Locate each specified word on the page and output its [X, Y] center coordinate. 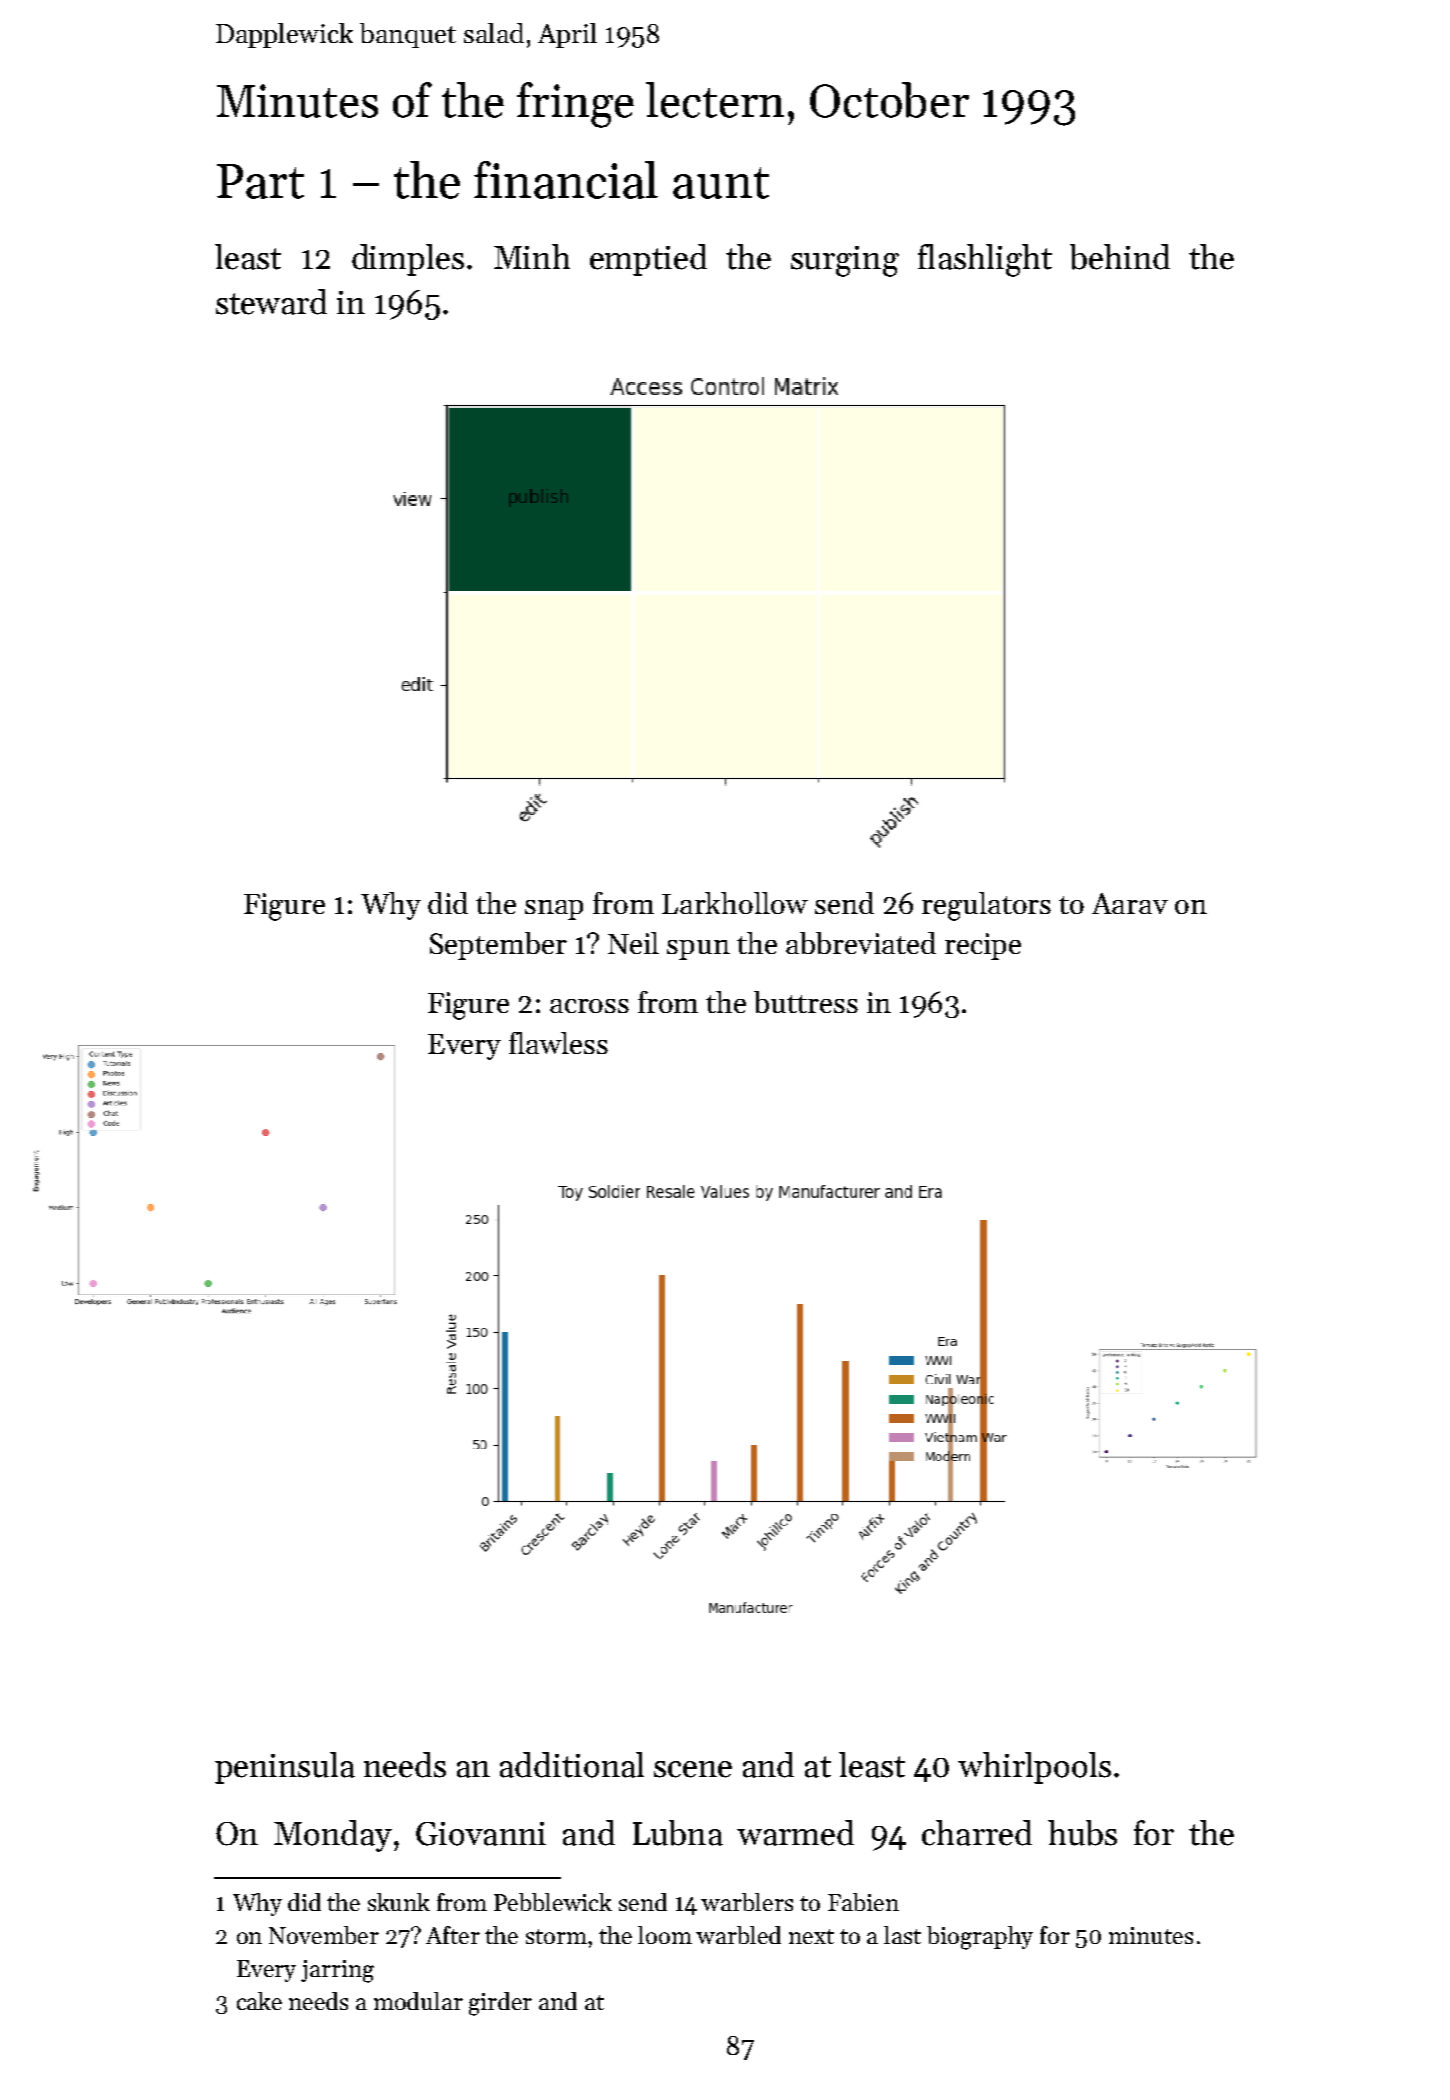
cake [259, 2001]
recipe [983, 946]
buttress [806, 1002]
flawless [558, 1043]
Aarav [1130, 903]
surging [845, 261]
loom [665, 1935]
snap [554, 910]
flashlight [985, 260]
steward [271, 302]
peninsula [285, 1768]
